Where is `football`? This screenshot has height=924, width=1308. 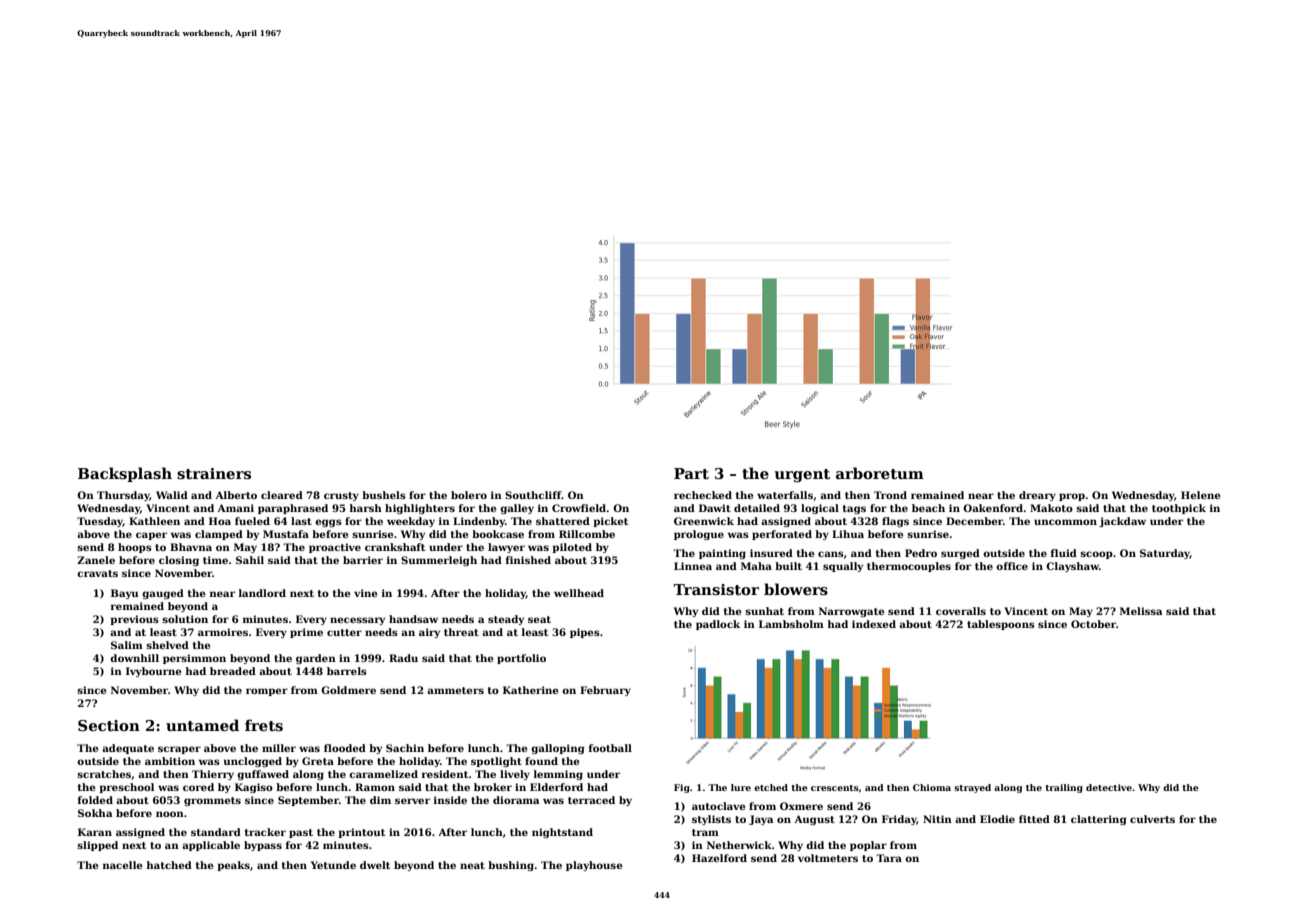
football is located at coordinates (610, 748).
